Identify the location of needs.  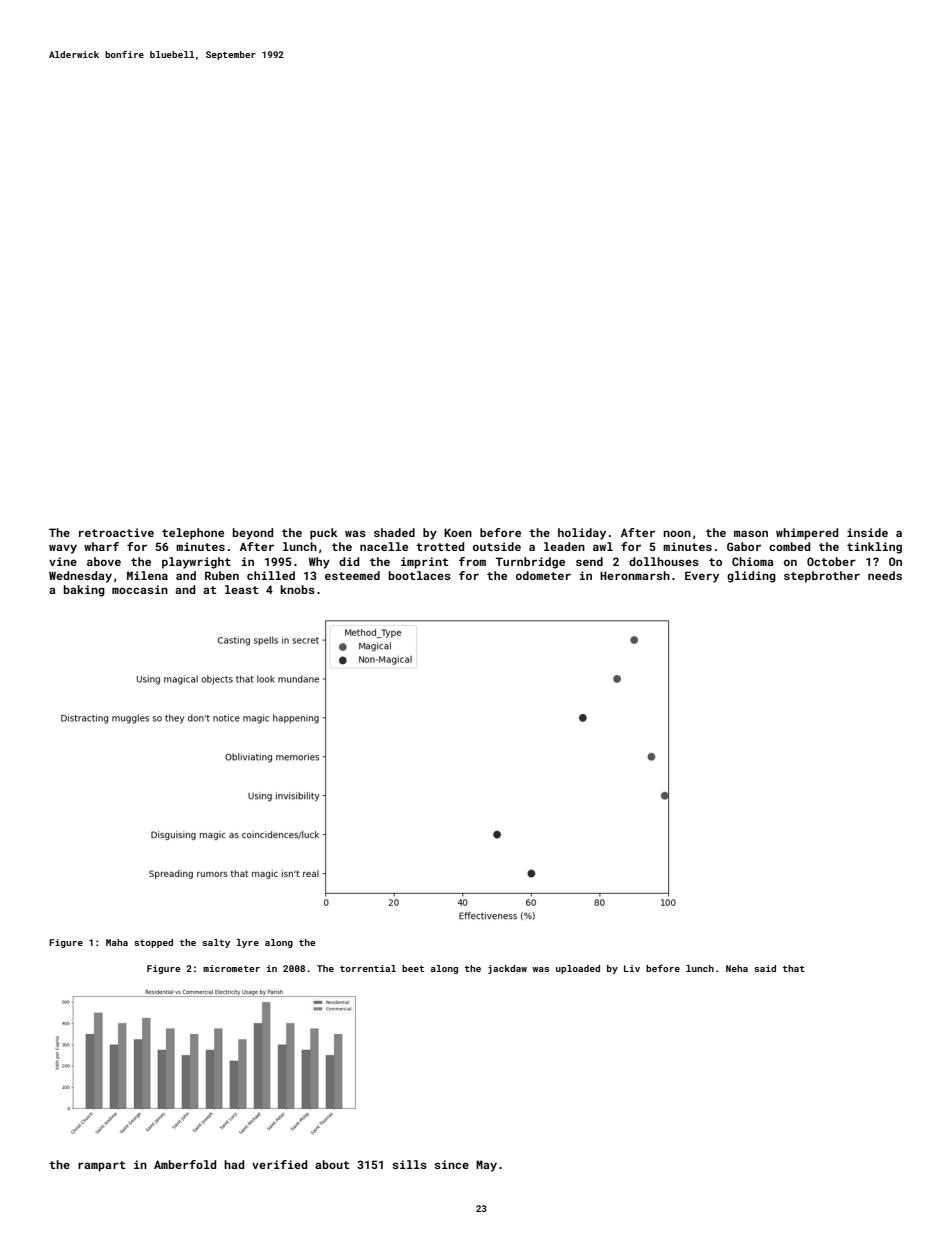
(885, 575).
